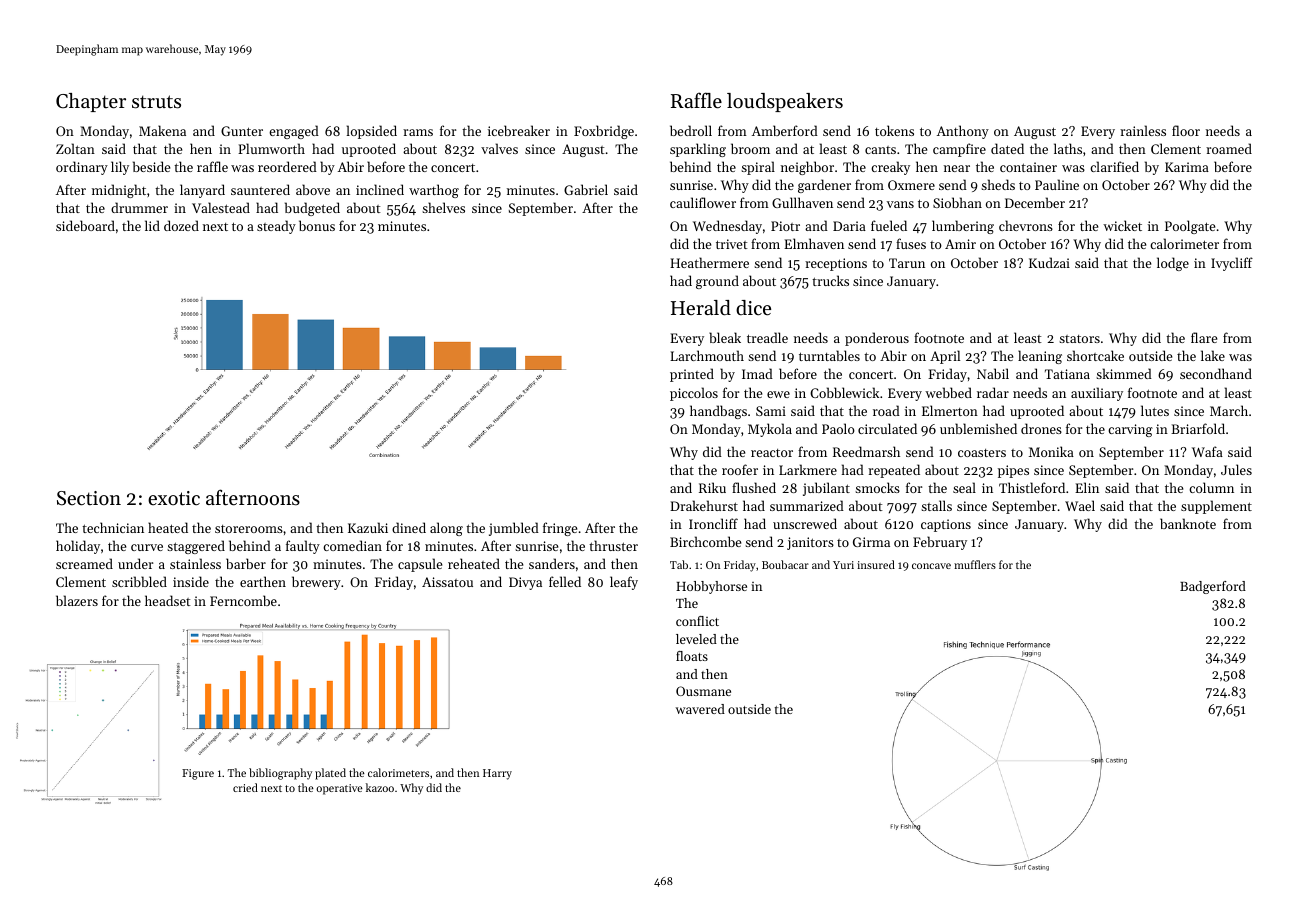  What do you see at coordinates (1188, 523) in the screenshot?
I see `banknote` at bounding box center [1188, 523].
